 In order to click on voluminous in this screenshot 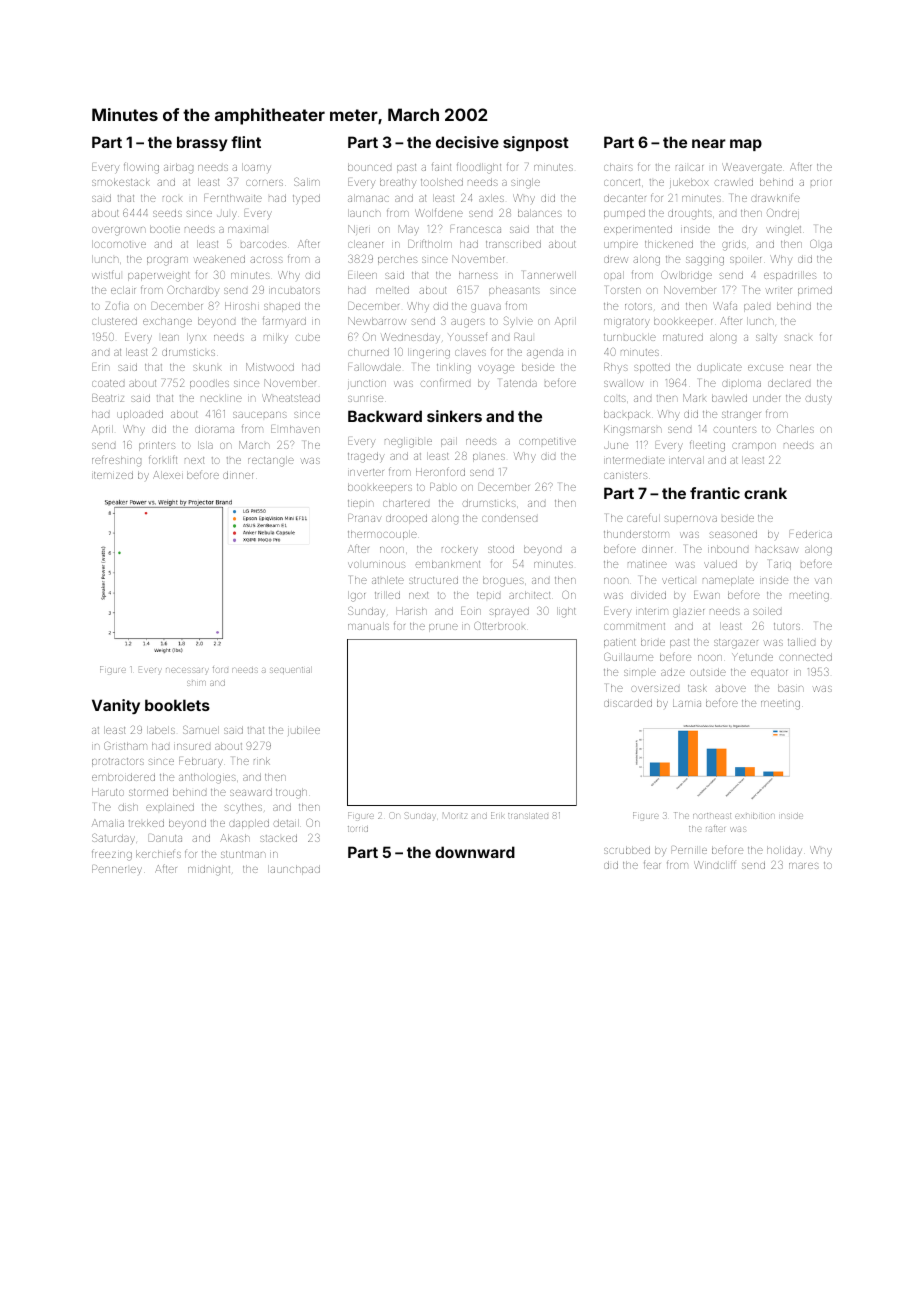, I will do `click(377, 565)`.
